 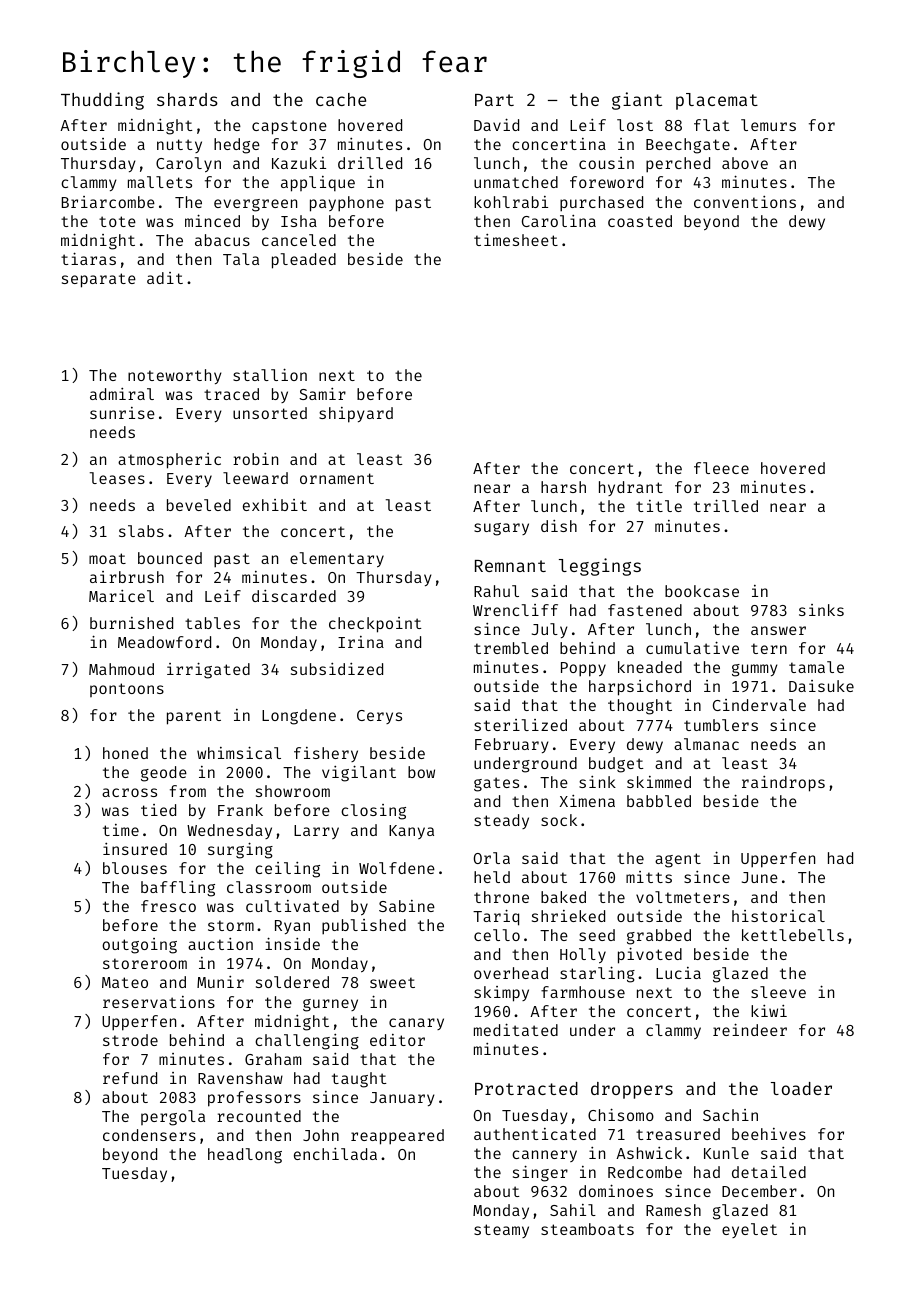 What do you see at coordinates (407, 906) in the screenshot?
I see `Sabine` at bounding box center [407, 906].
